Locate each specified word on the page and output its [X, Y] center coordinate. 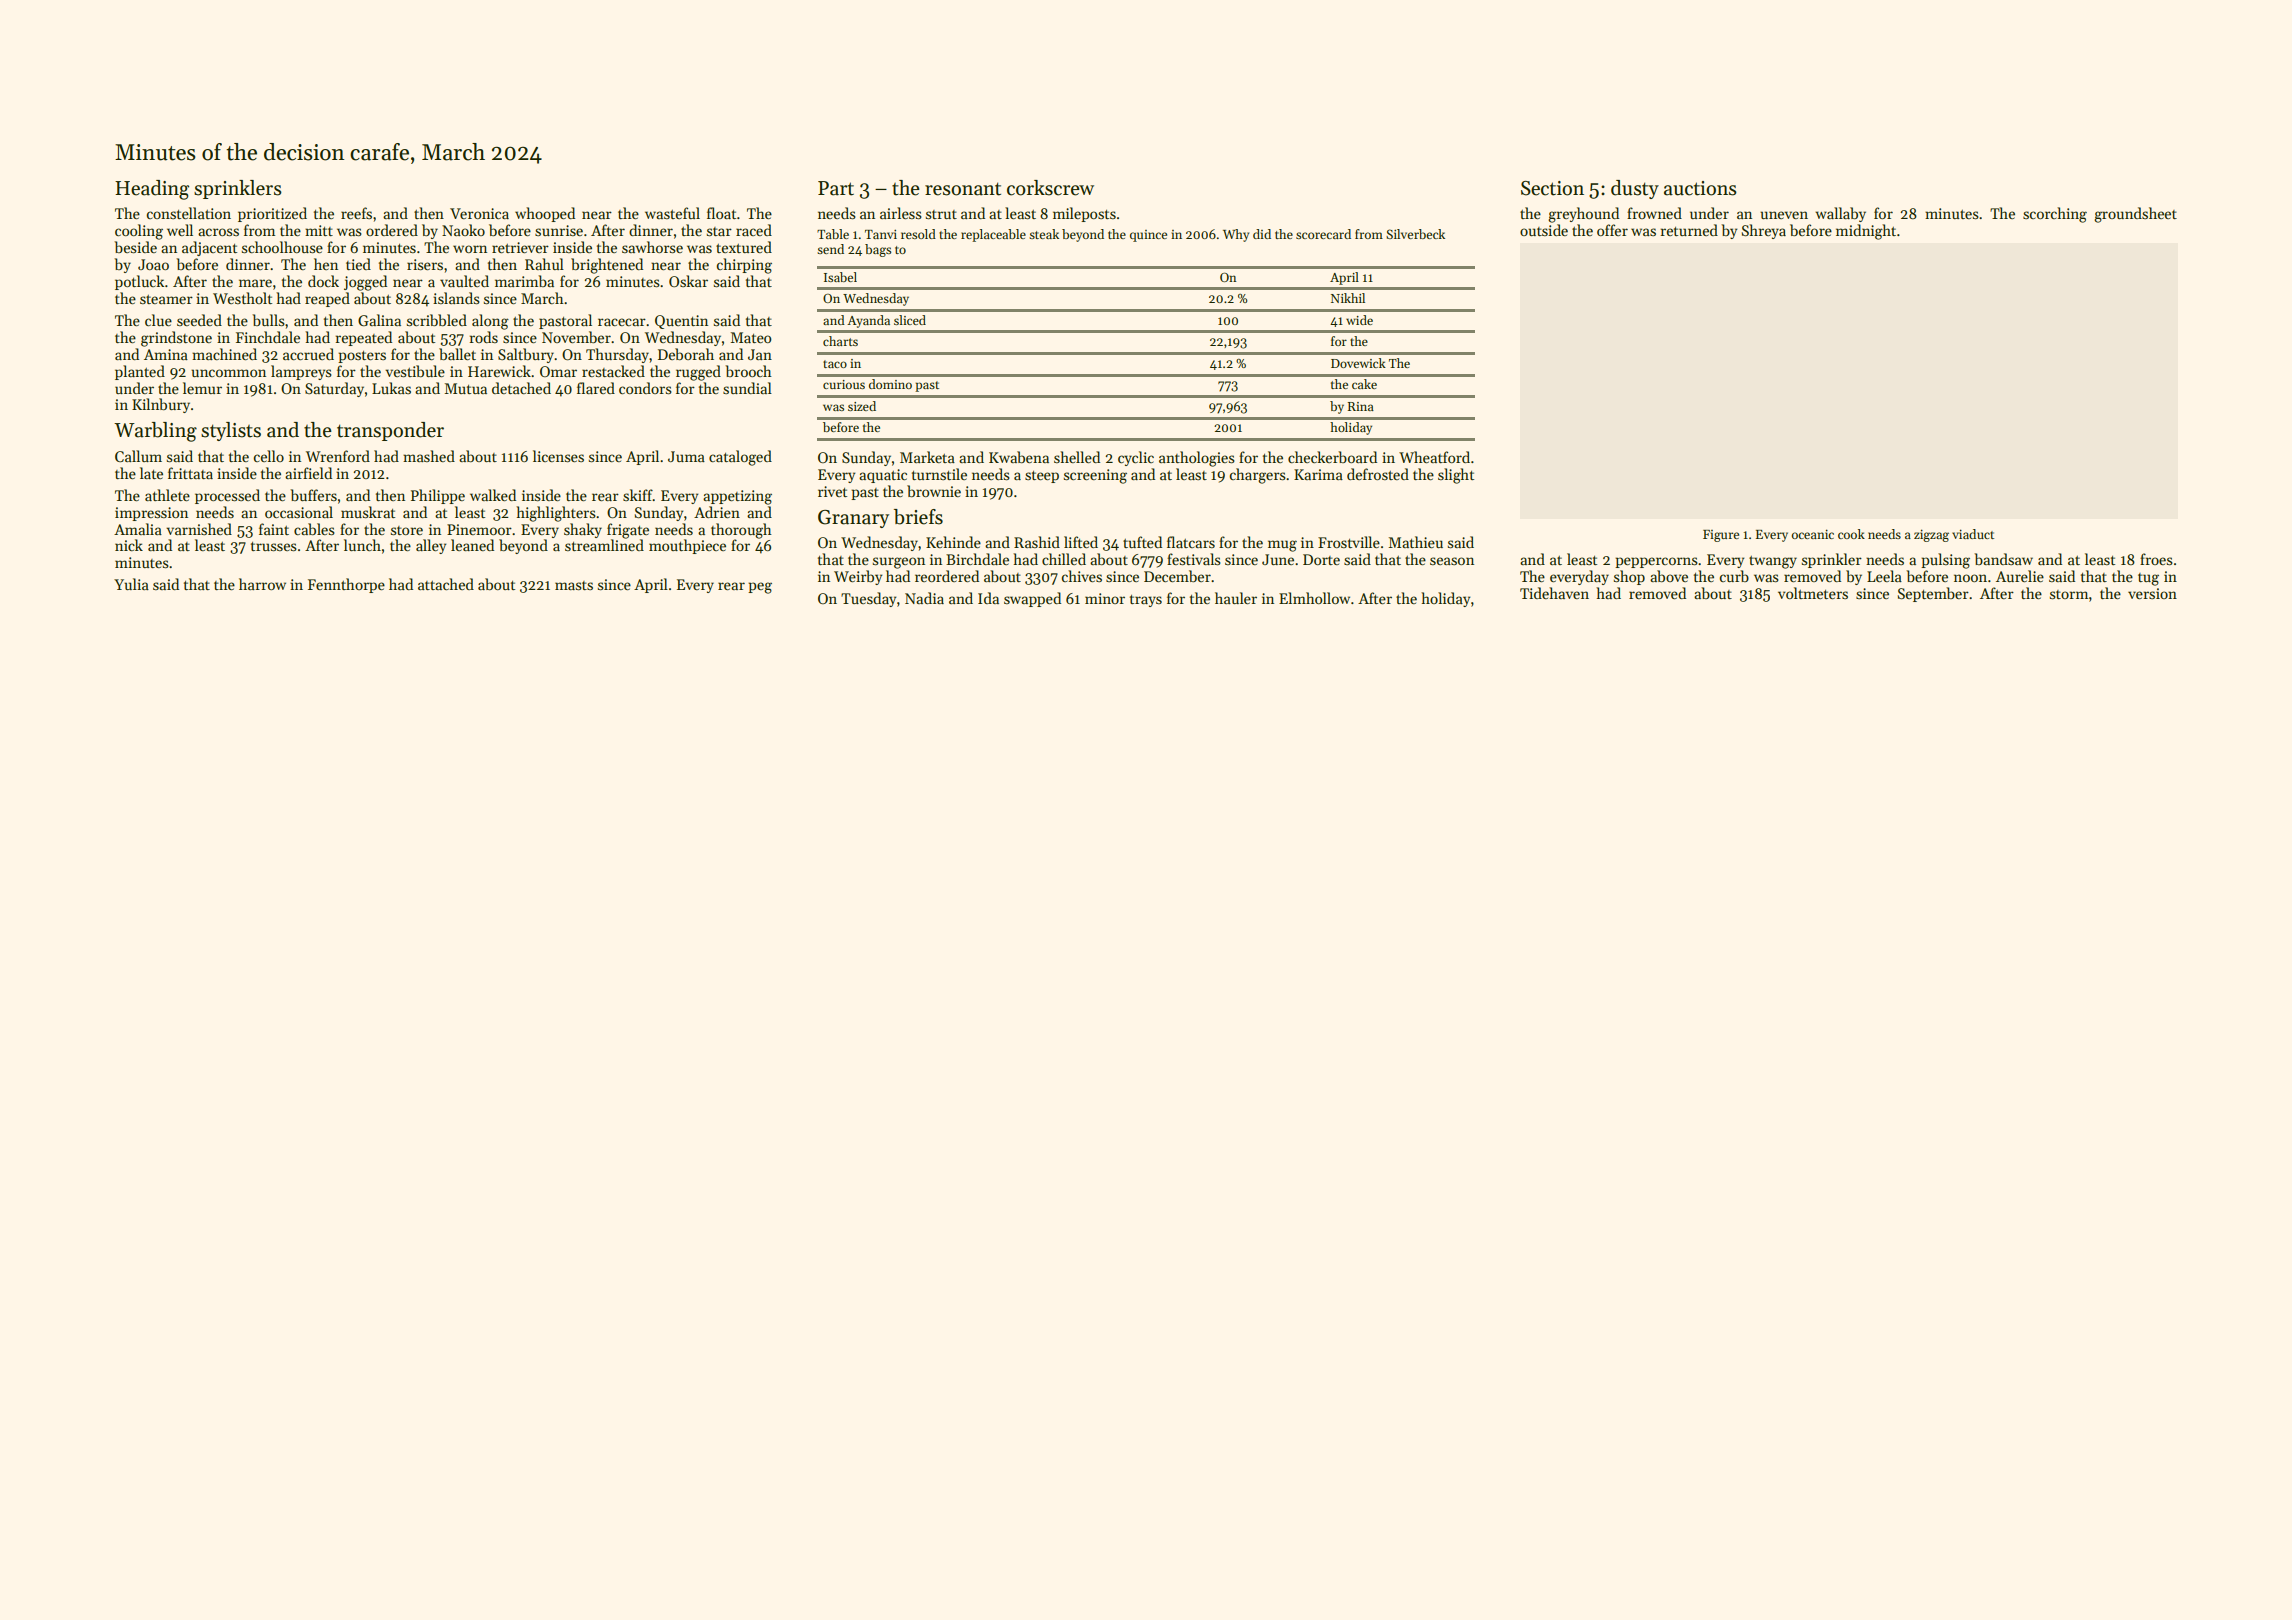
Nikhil [1348, 298]
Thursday [618, 355]
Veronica [479, 213]
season [1452, 561]
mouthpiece [687, 546]
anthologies [1197, 459]
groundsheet [2135, 215]
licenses [558, 456]
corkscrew [1050, 188]
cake [1364, 384]
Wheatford [1434, 457]
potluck [139, 282]
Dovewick [1358, 363]
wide [1359, 320]
